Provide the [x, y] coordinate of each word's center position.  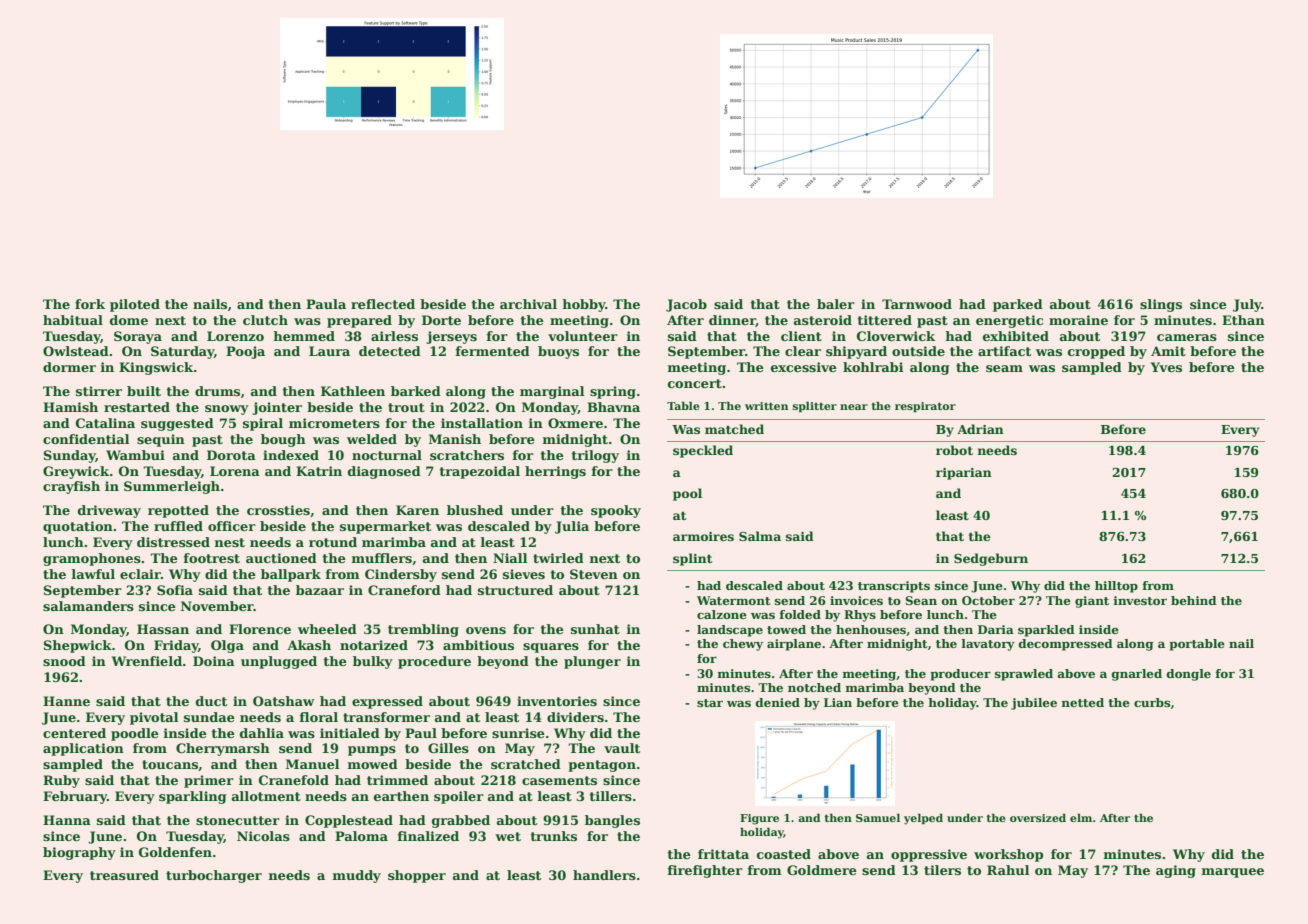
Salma [760, 536]
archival [528, 304]
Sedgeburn [991, 559]
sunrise [518, 733]
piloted [135, 305]
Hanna [67, 820]
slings [1161, 305]
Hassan [163, 629]
